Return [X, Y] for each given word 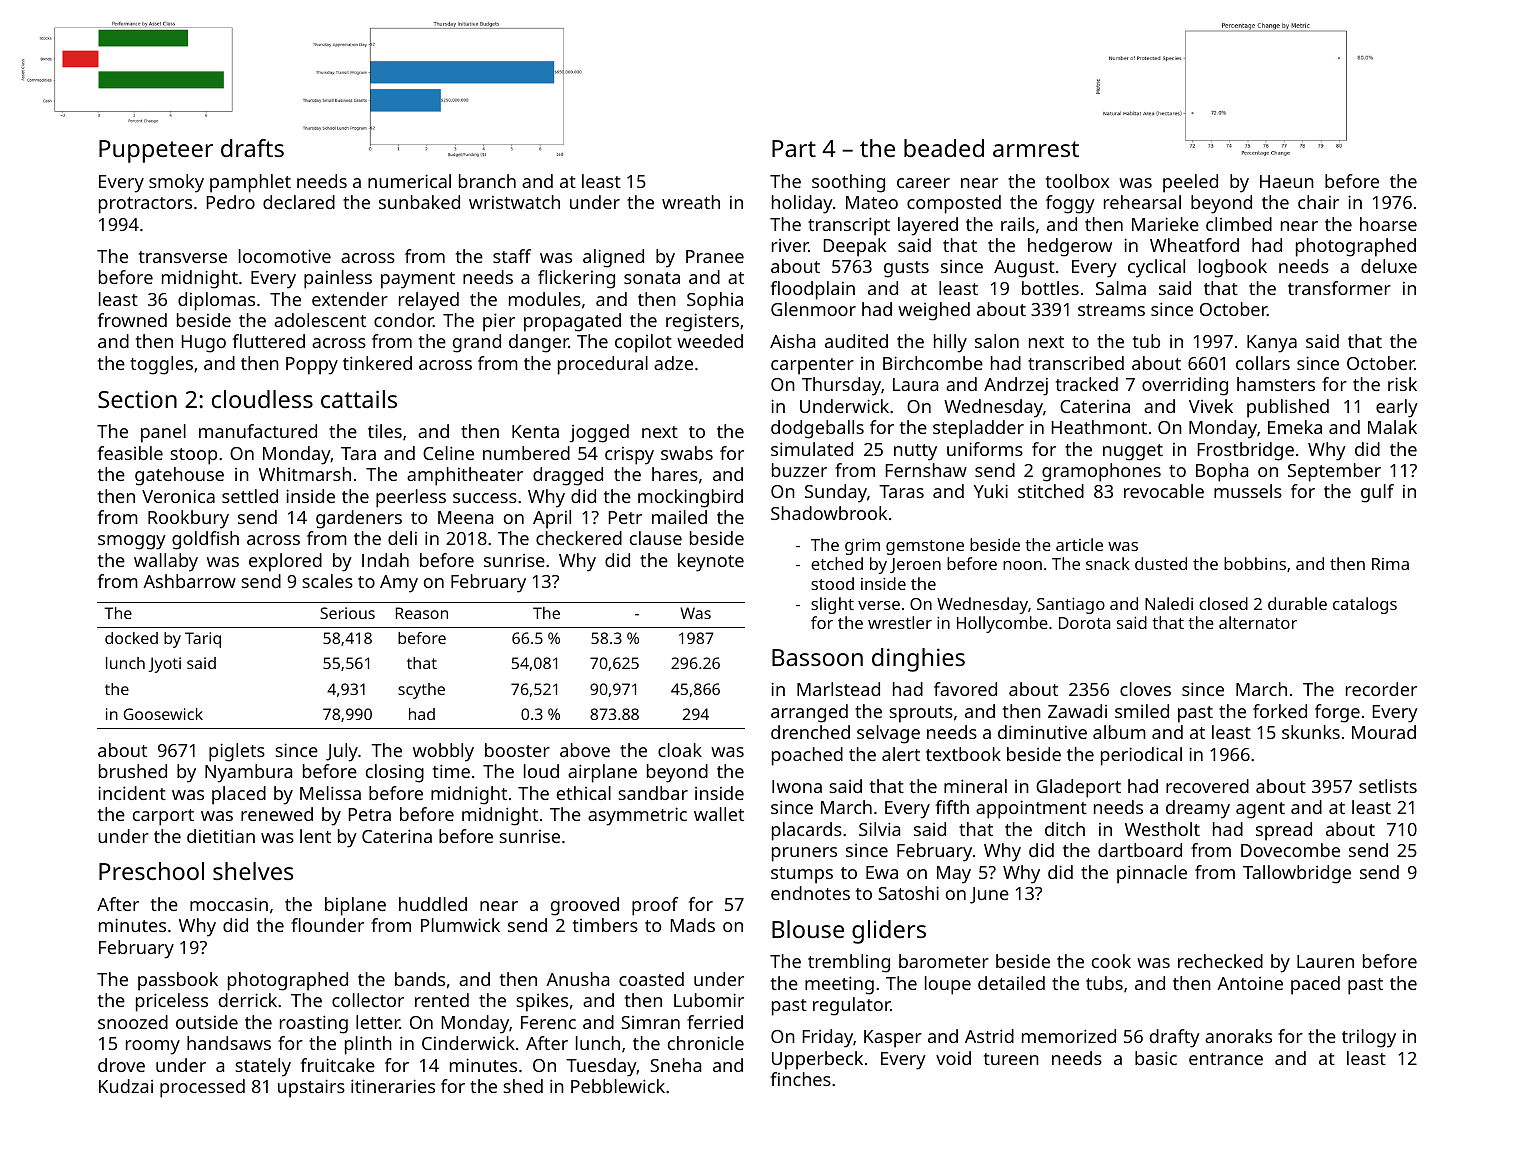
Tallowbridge [1297, 874]
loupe [948, 985]
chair [1318, 202]
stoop [193, 456]
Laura [915, 384]
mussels [1248, 491]
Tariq [203, 640]
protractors [145, 205]
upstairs [311, 1088]
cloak [680, 750]
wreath [691, 202]
